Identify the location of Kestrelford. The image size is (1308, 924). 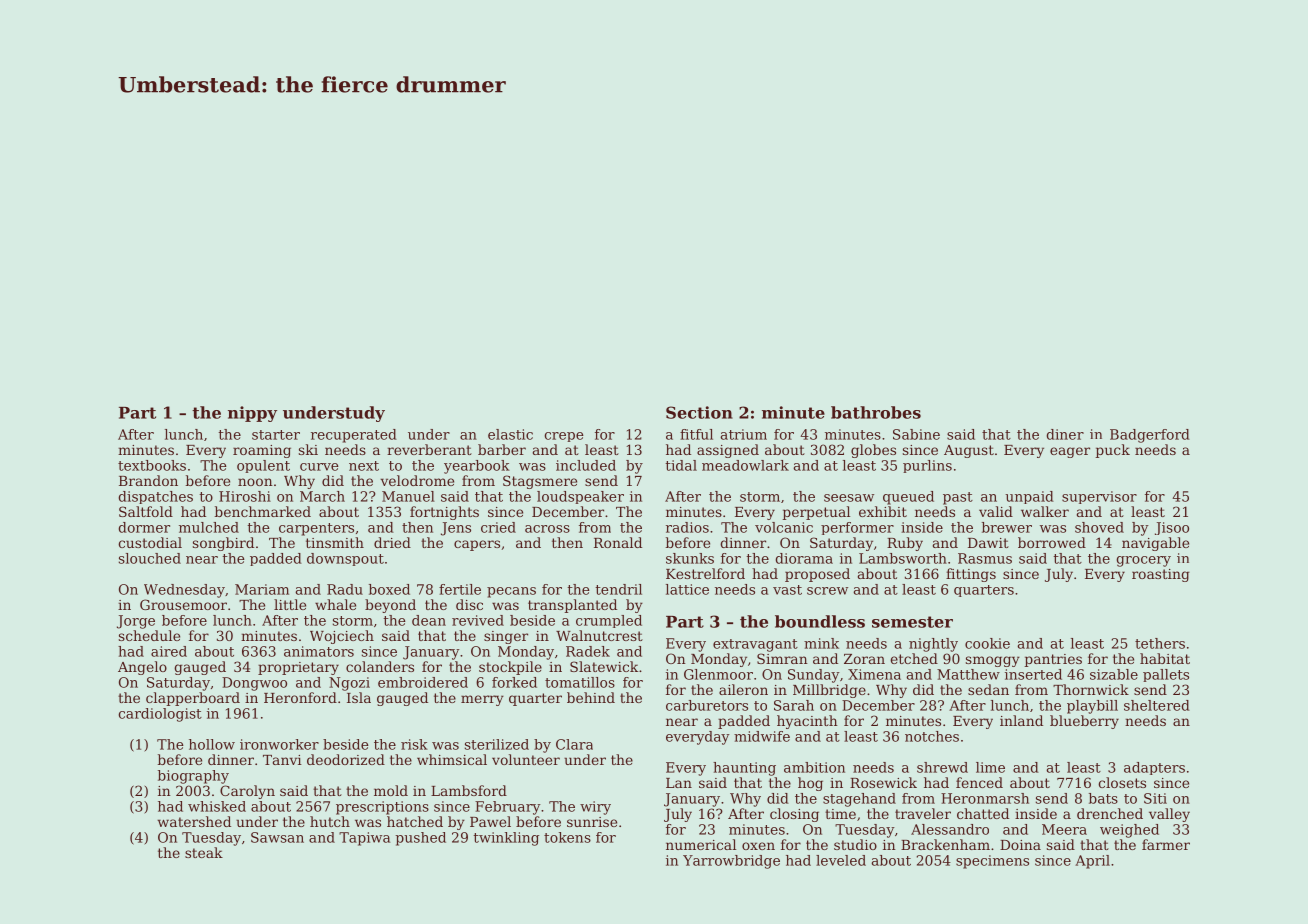
(705, 573).
